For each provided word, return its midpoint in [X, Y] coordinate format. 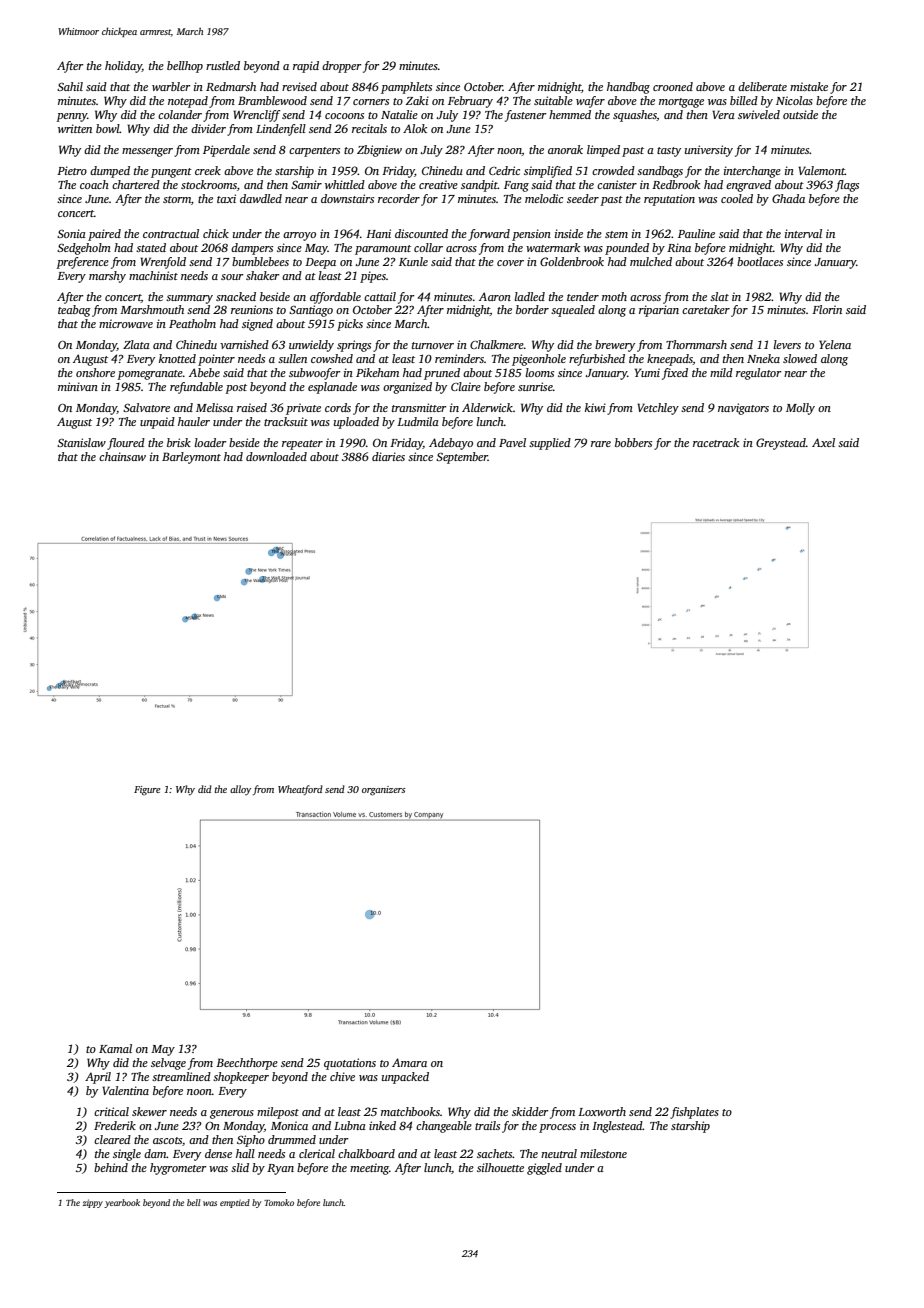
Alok [415, 128]
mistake [809, 86]
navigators [743, 409]
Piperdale [226, 151]
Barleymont [191, 458]
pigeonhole [539, 360]
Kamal [115, 1048]
